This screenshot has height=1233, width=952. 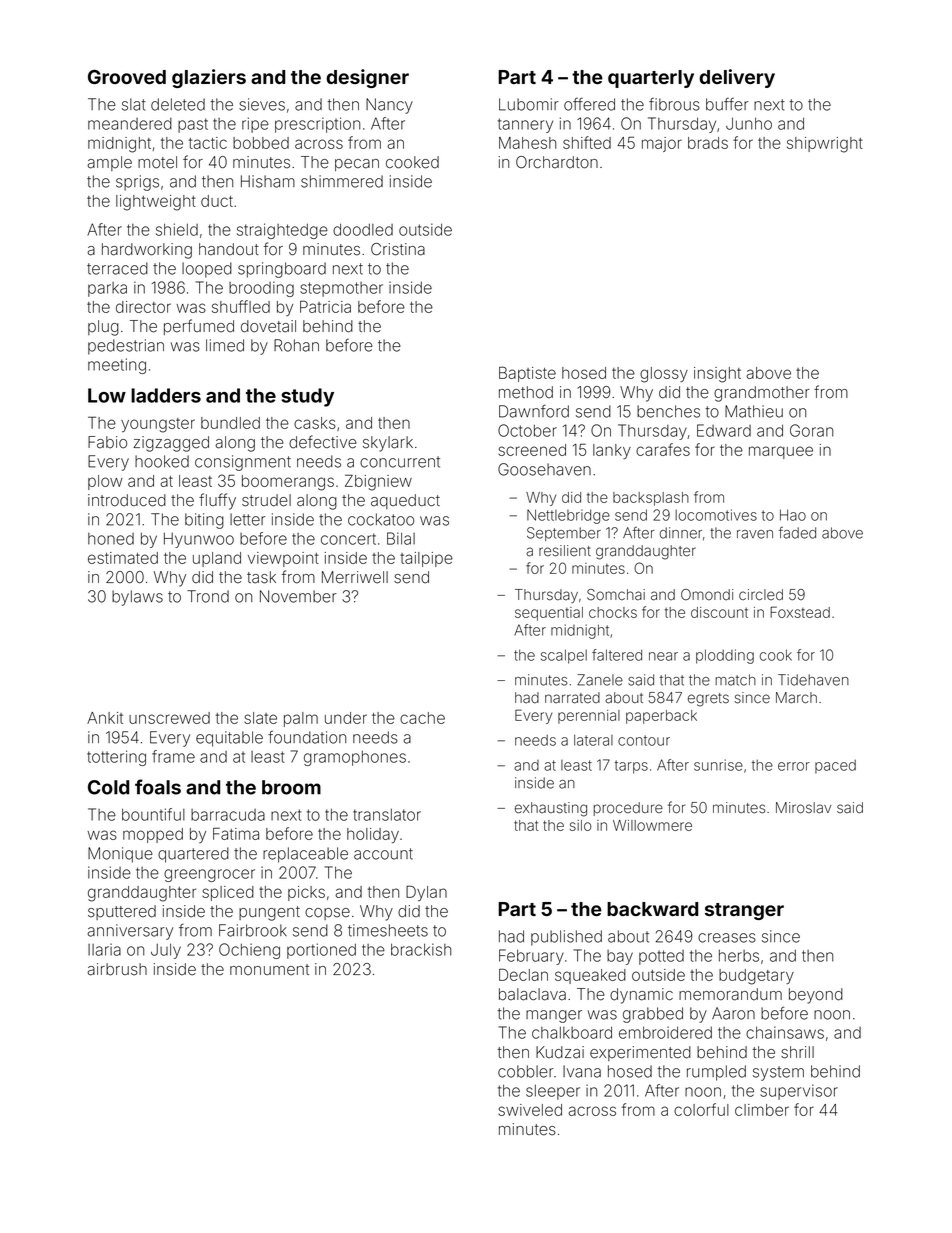 I want to click on Cold, so click(x=108, y=787).
